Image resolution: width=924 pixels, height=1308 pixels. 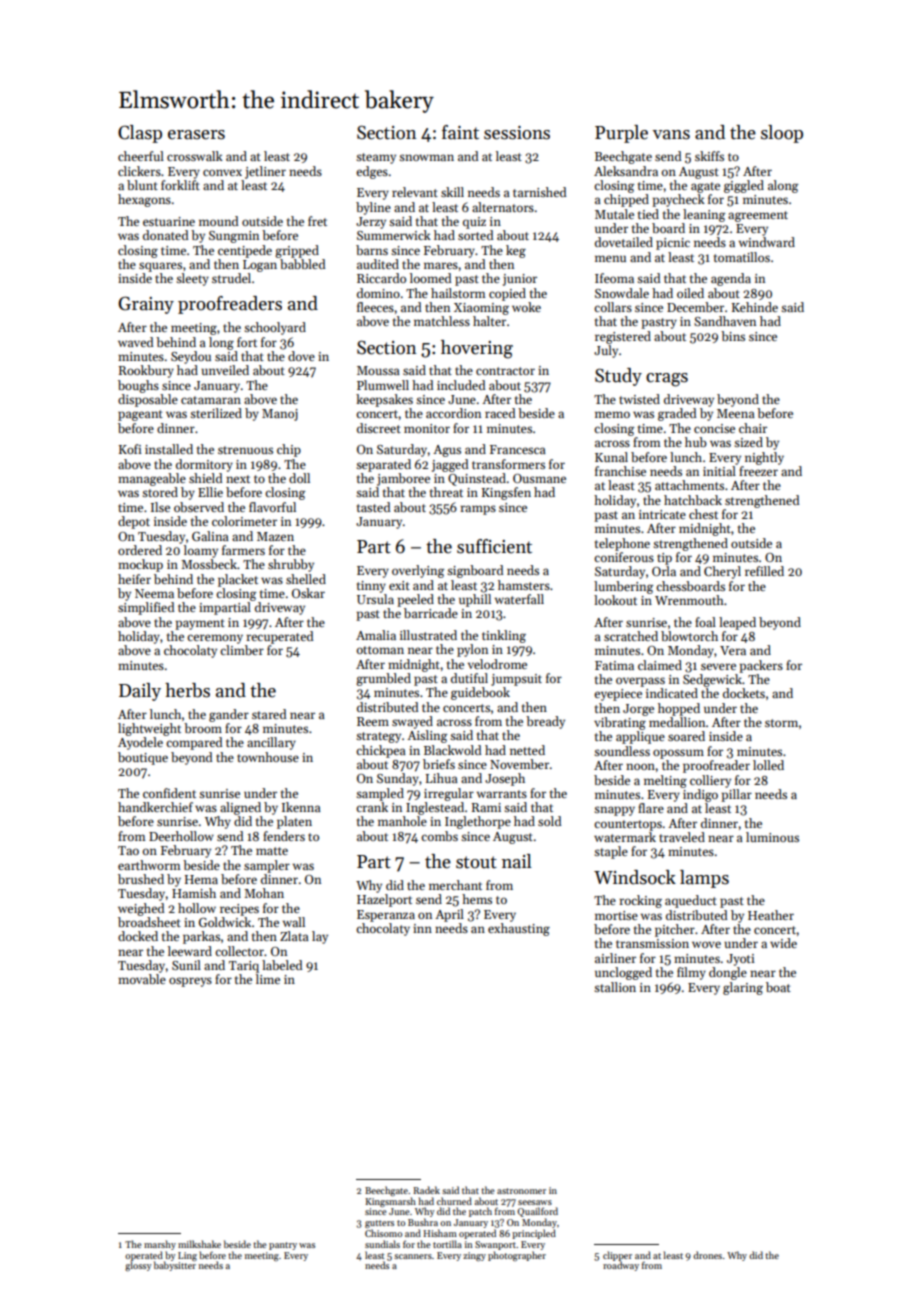 What do you see at coordinates (755, 307) in the image?
I see `Kehinde` at bounding box center [755, 307].
